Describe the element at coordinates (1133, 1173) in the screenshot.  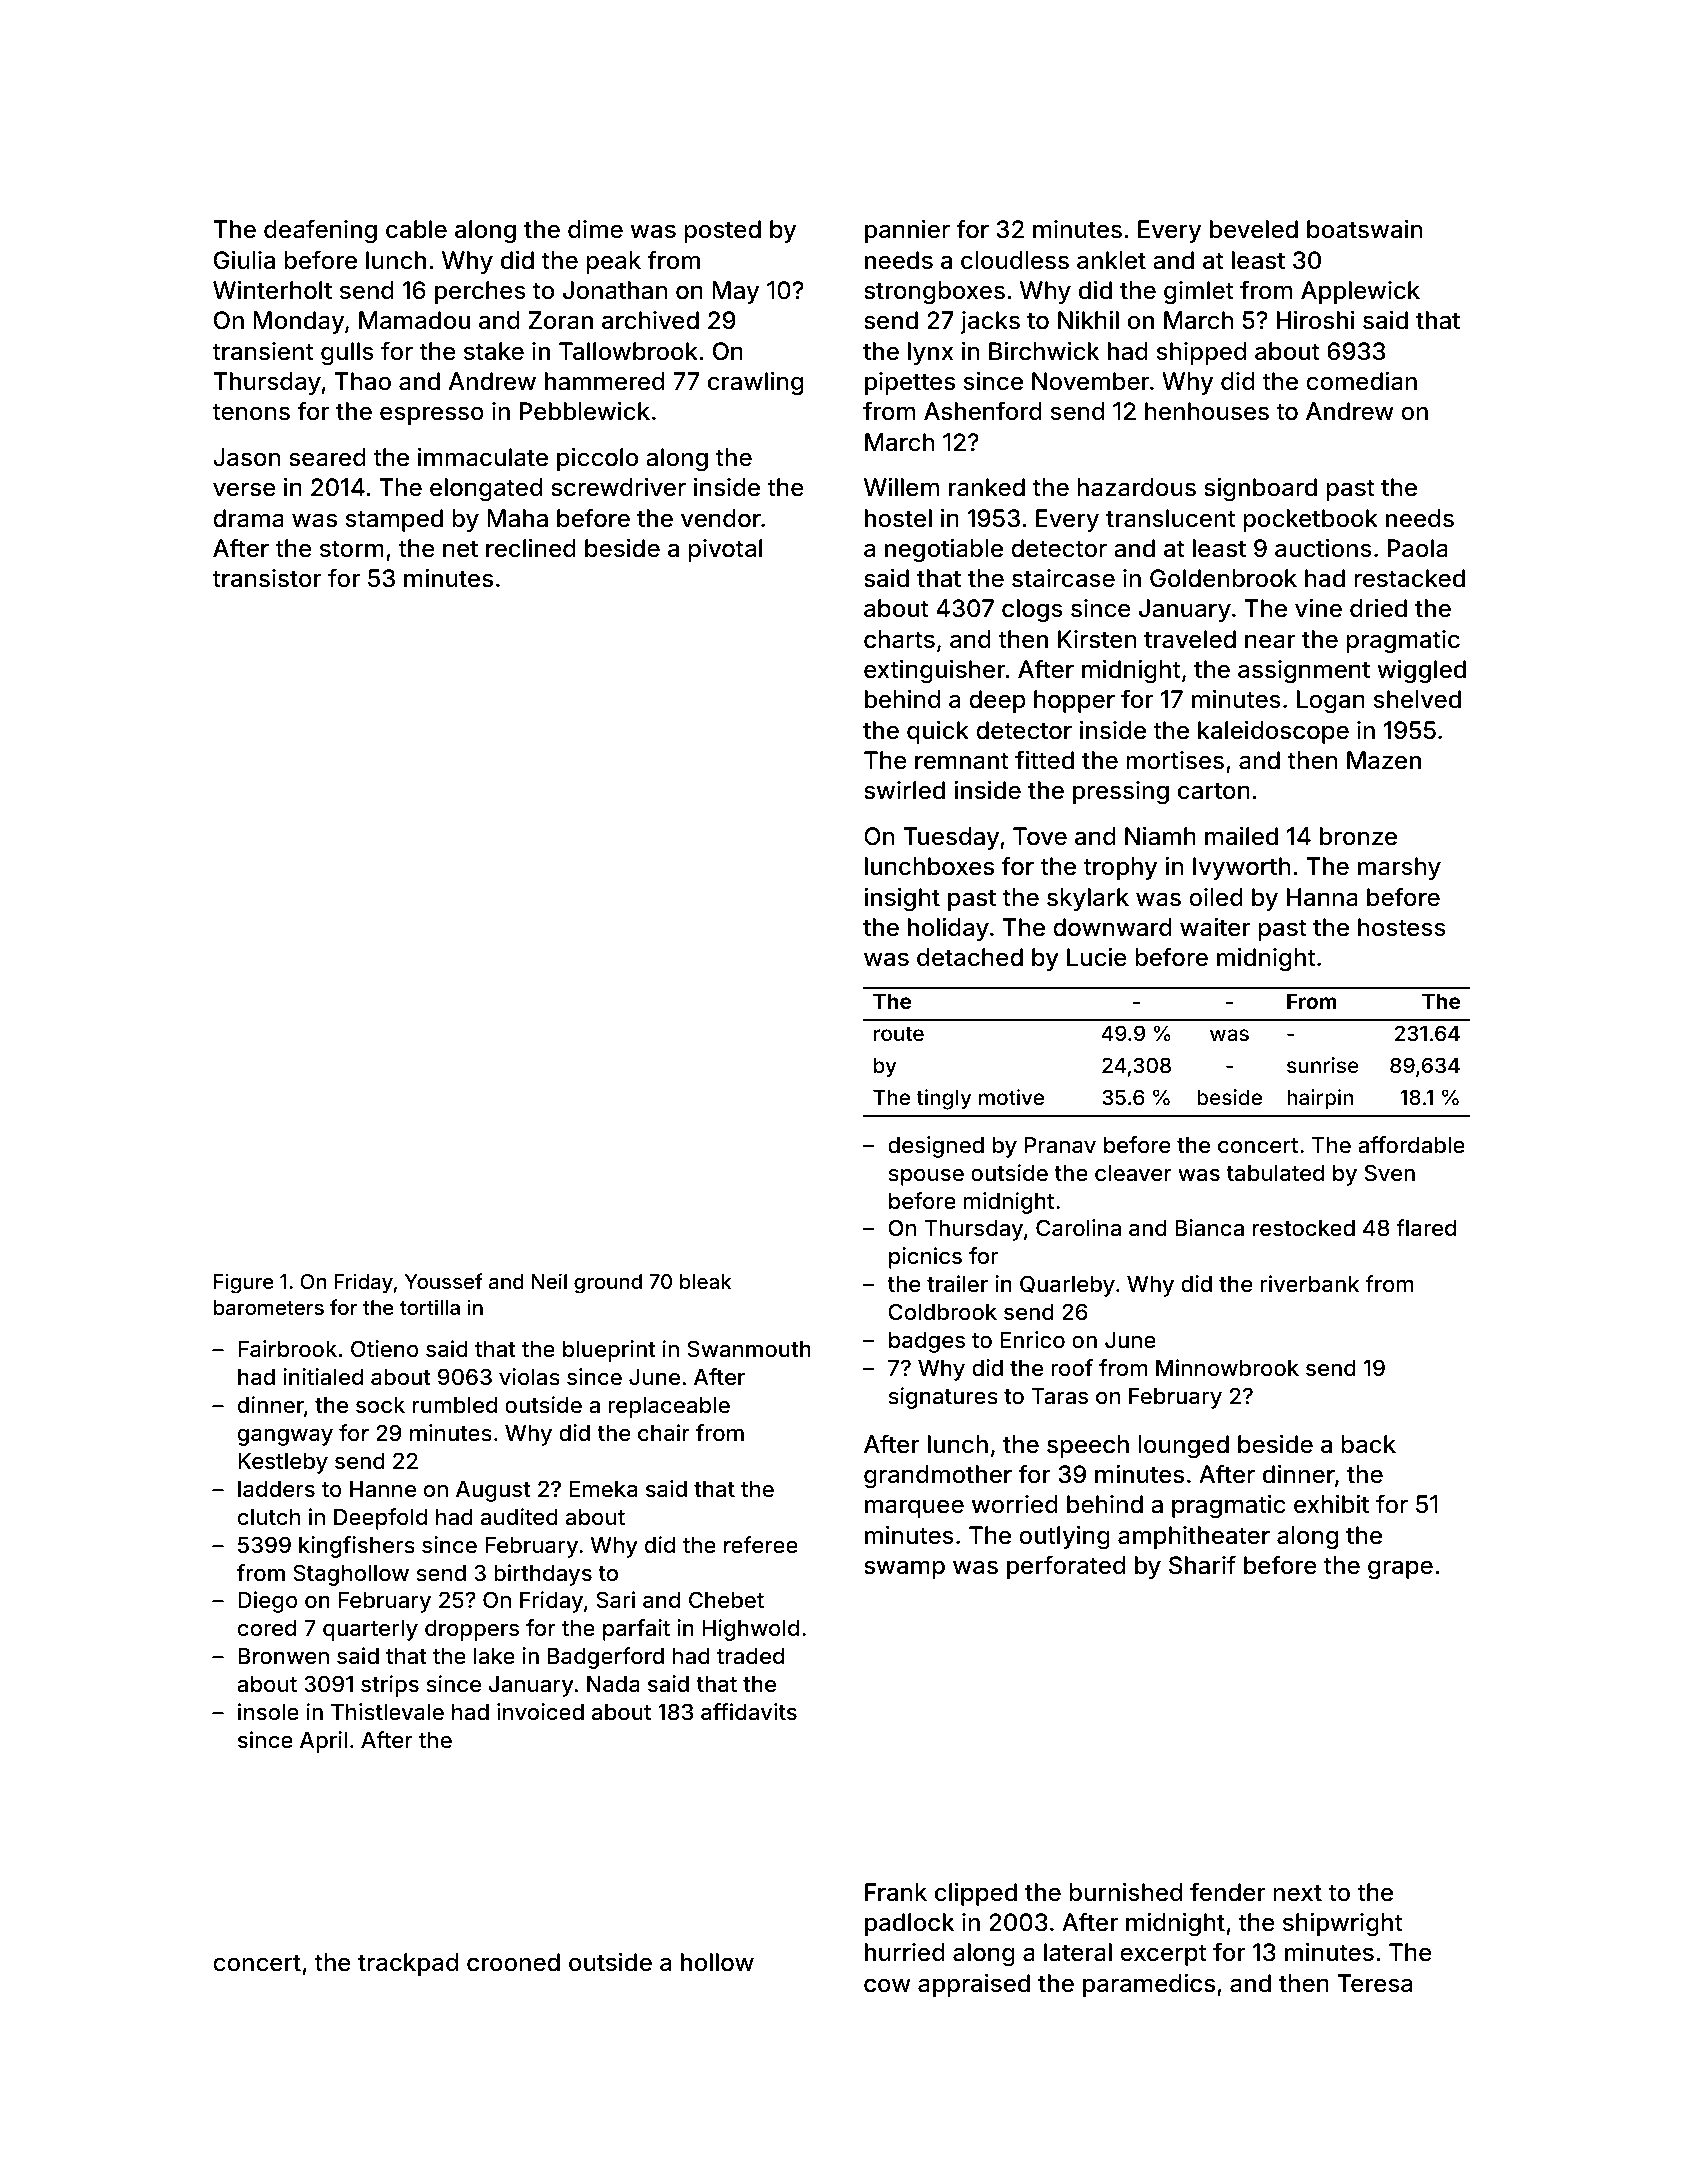
I see `cleaver` at that location.
